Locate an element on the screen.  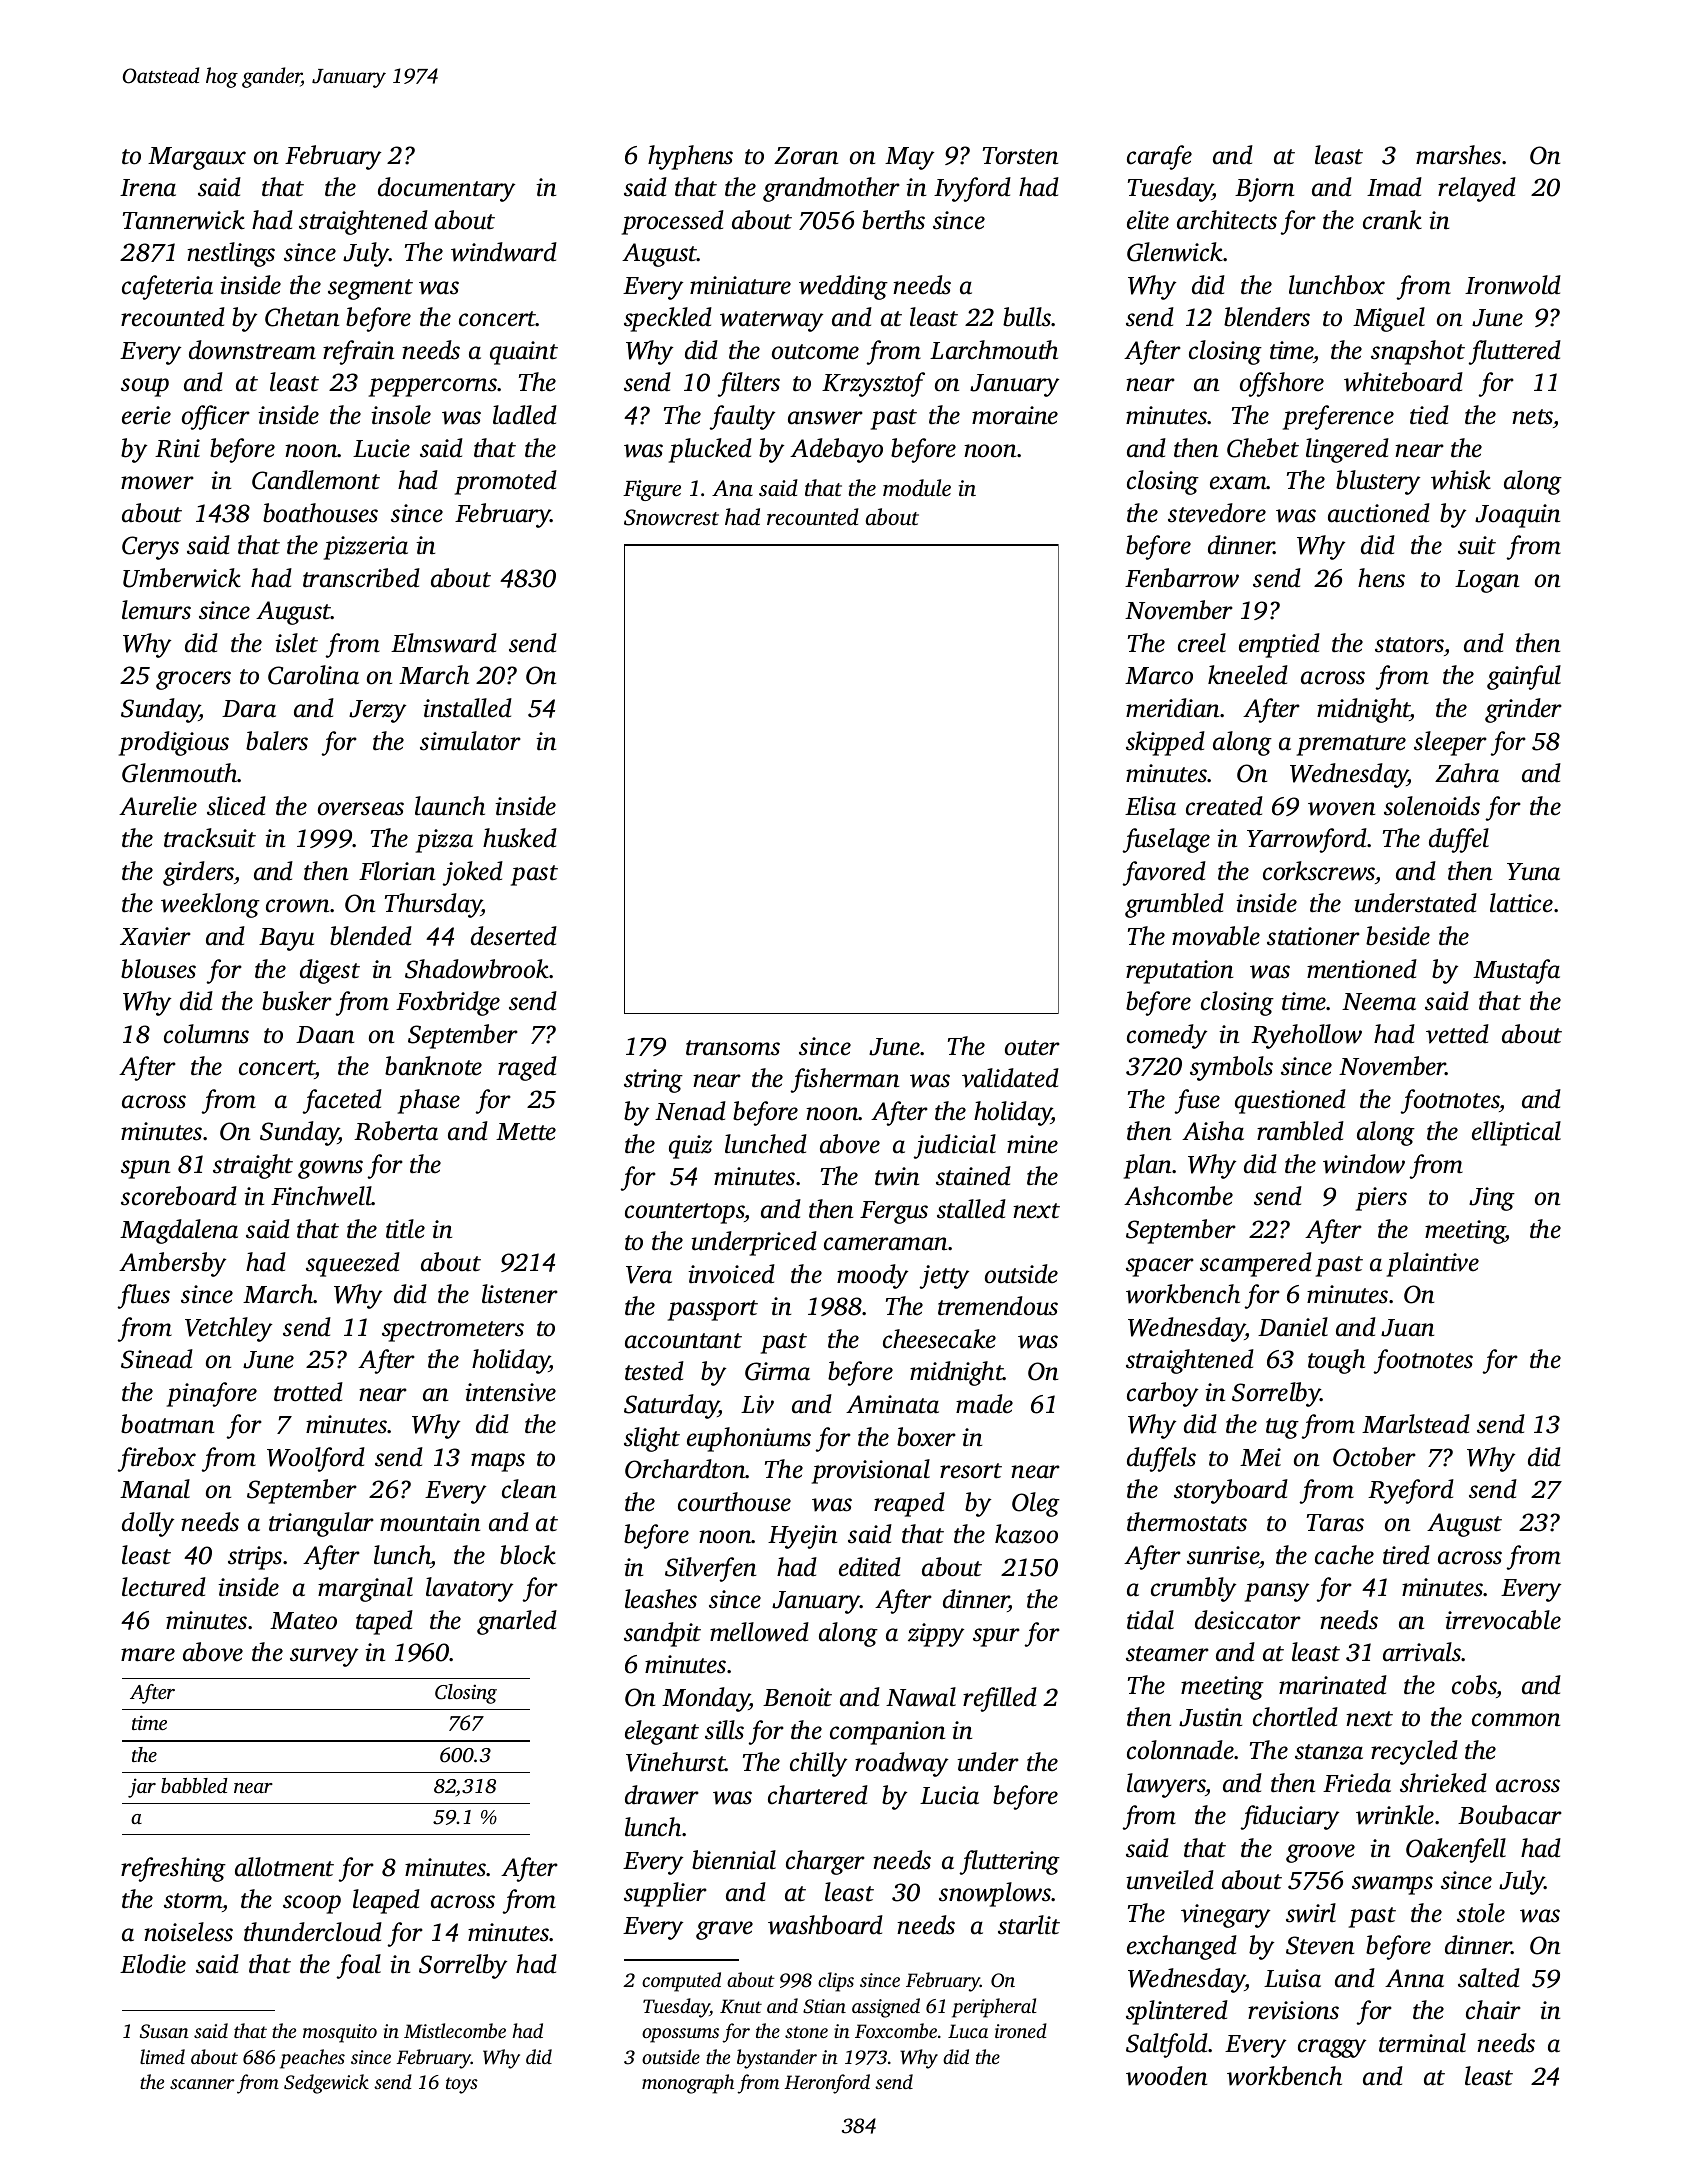
Logan is located at coordinates (1487, 581).
